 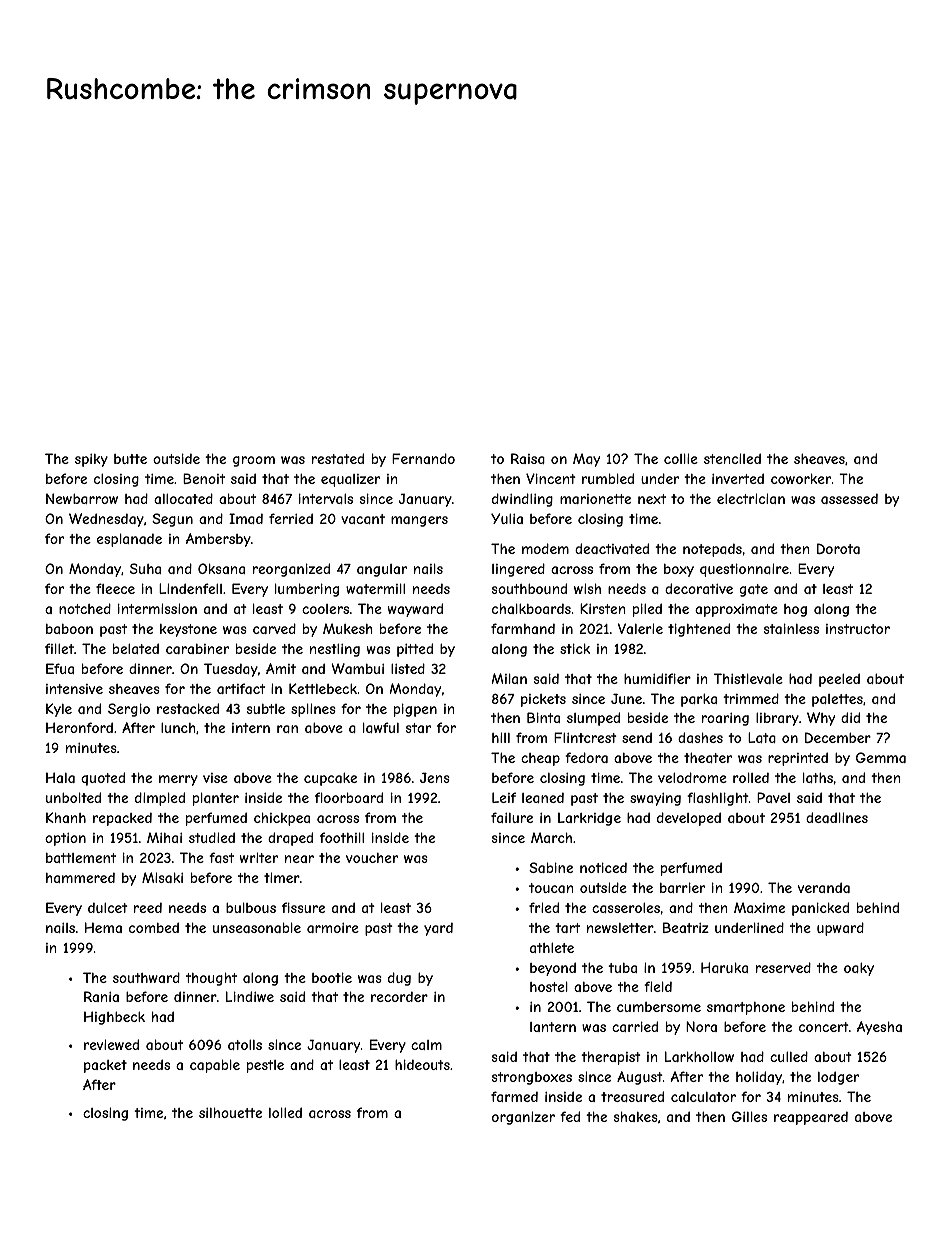 What do you see at coordinates (586, 757) in the image?
I see `fedora` at bounding box center [586, 757].
